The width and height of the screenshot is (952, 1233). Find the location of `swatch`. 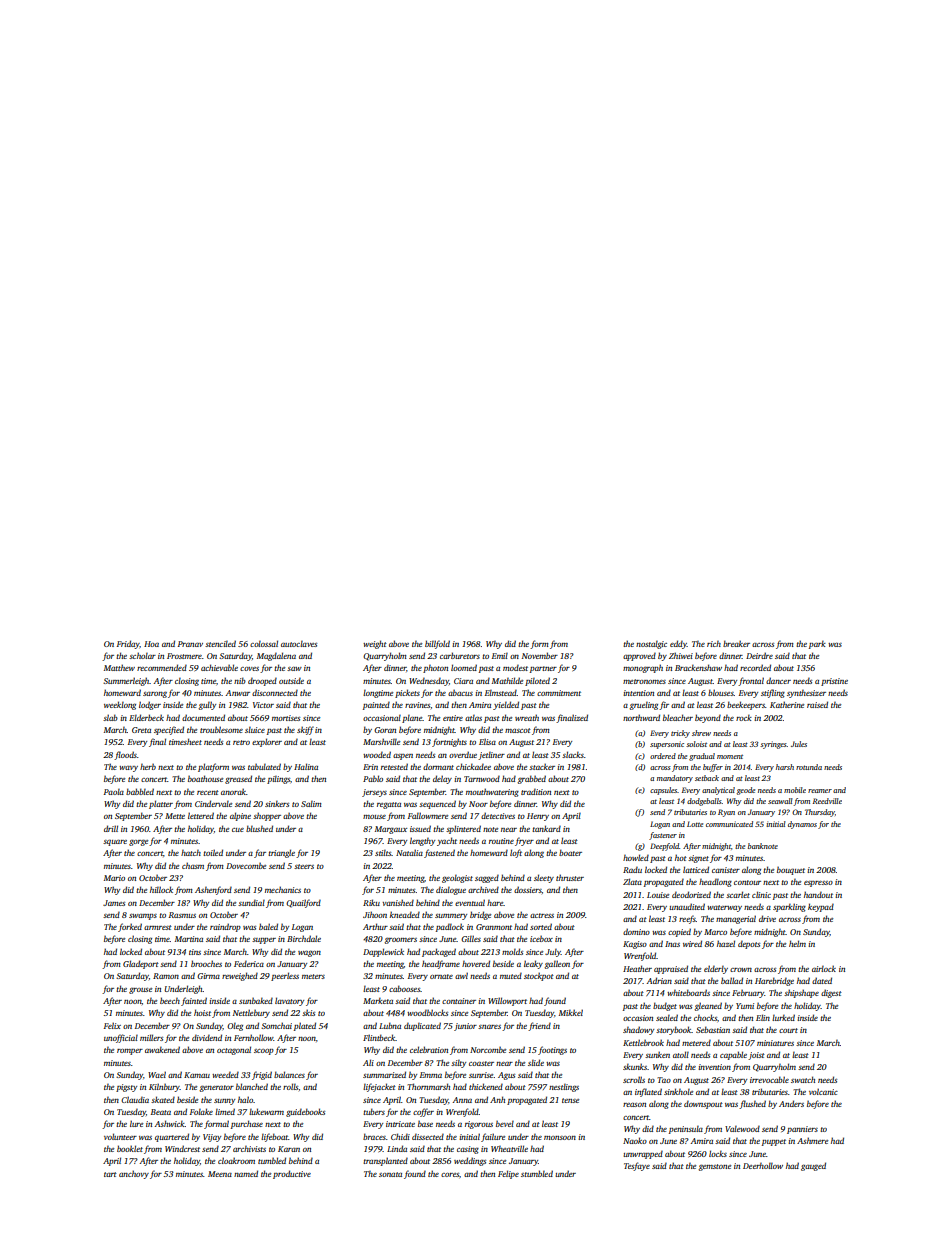

swatch is located at coordinates (803, 1079).
